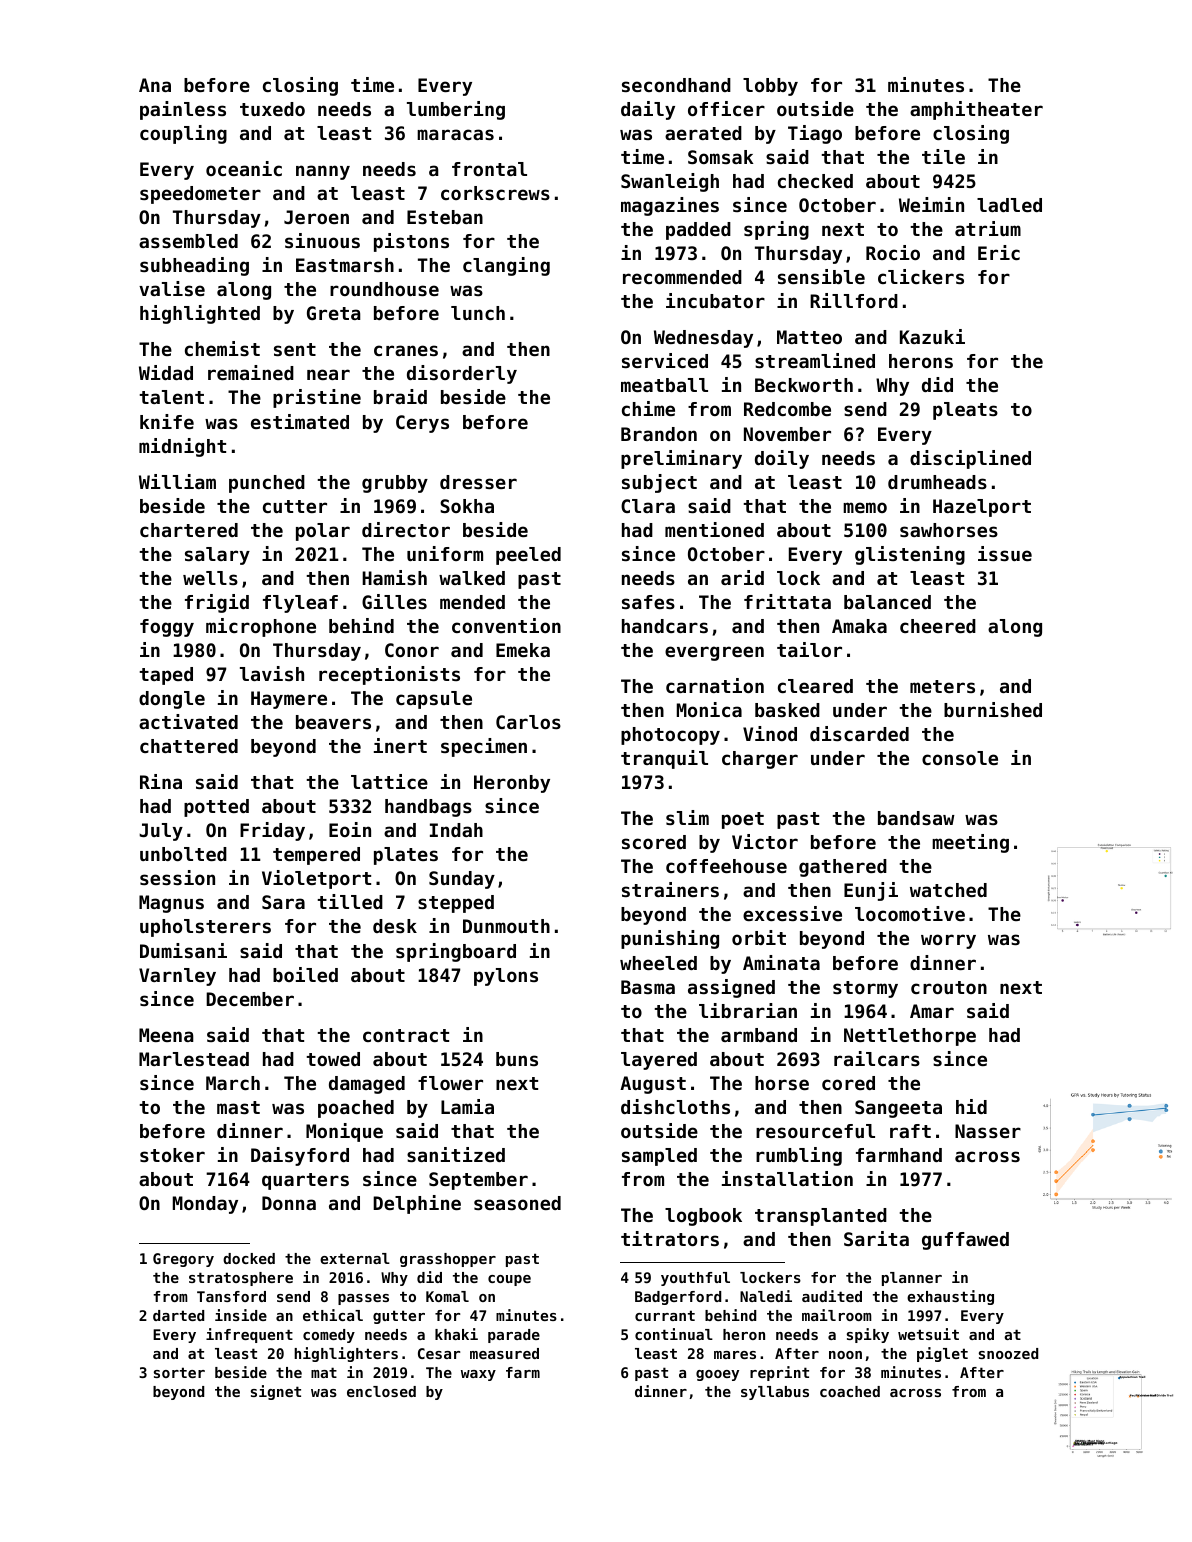  What do you see at coordinates (775, 1393) in the page?
I see `syllabus` at bounding box center [775, 1393].
